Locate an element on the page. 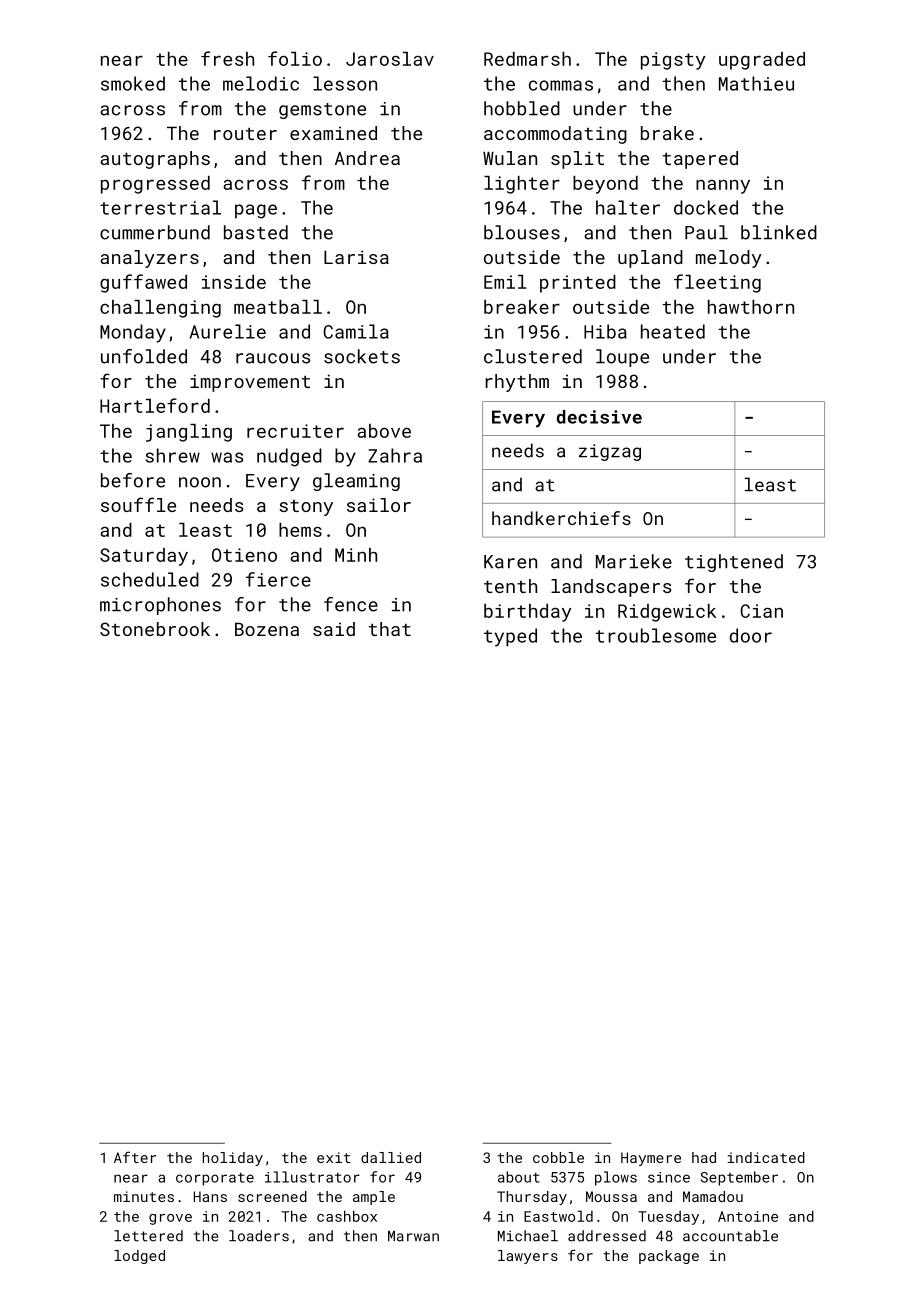  Stonebrook is located at coordinates (155, 629).
